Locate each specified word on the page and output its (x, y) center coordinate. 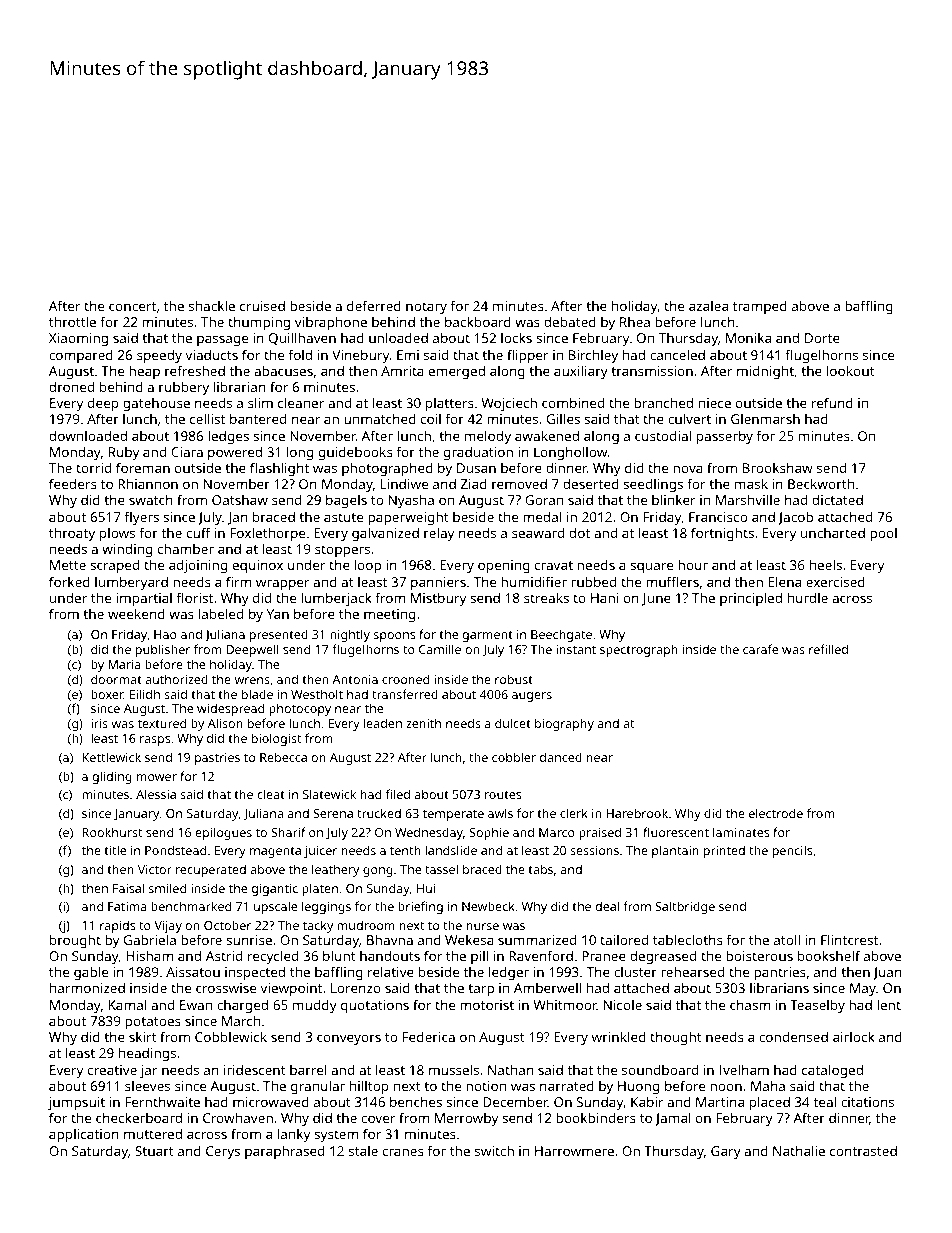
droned (71, 386)
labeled (220, 613)
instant (576, 649)
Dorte (822, 338)
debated (570, 321)
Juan (887, 973)
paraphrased (284, 1152)
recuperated (211, 870)
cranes (403, 1152)
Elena (785, 581)
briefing (420, 907)
